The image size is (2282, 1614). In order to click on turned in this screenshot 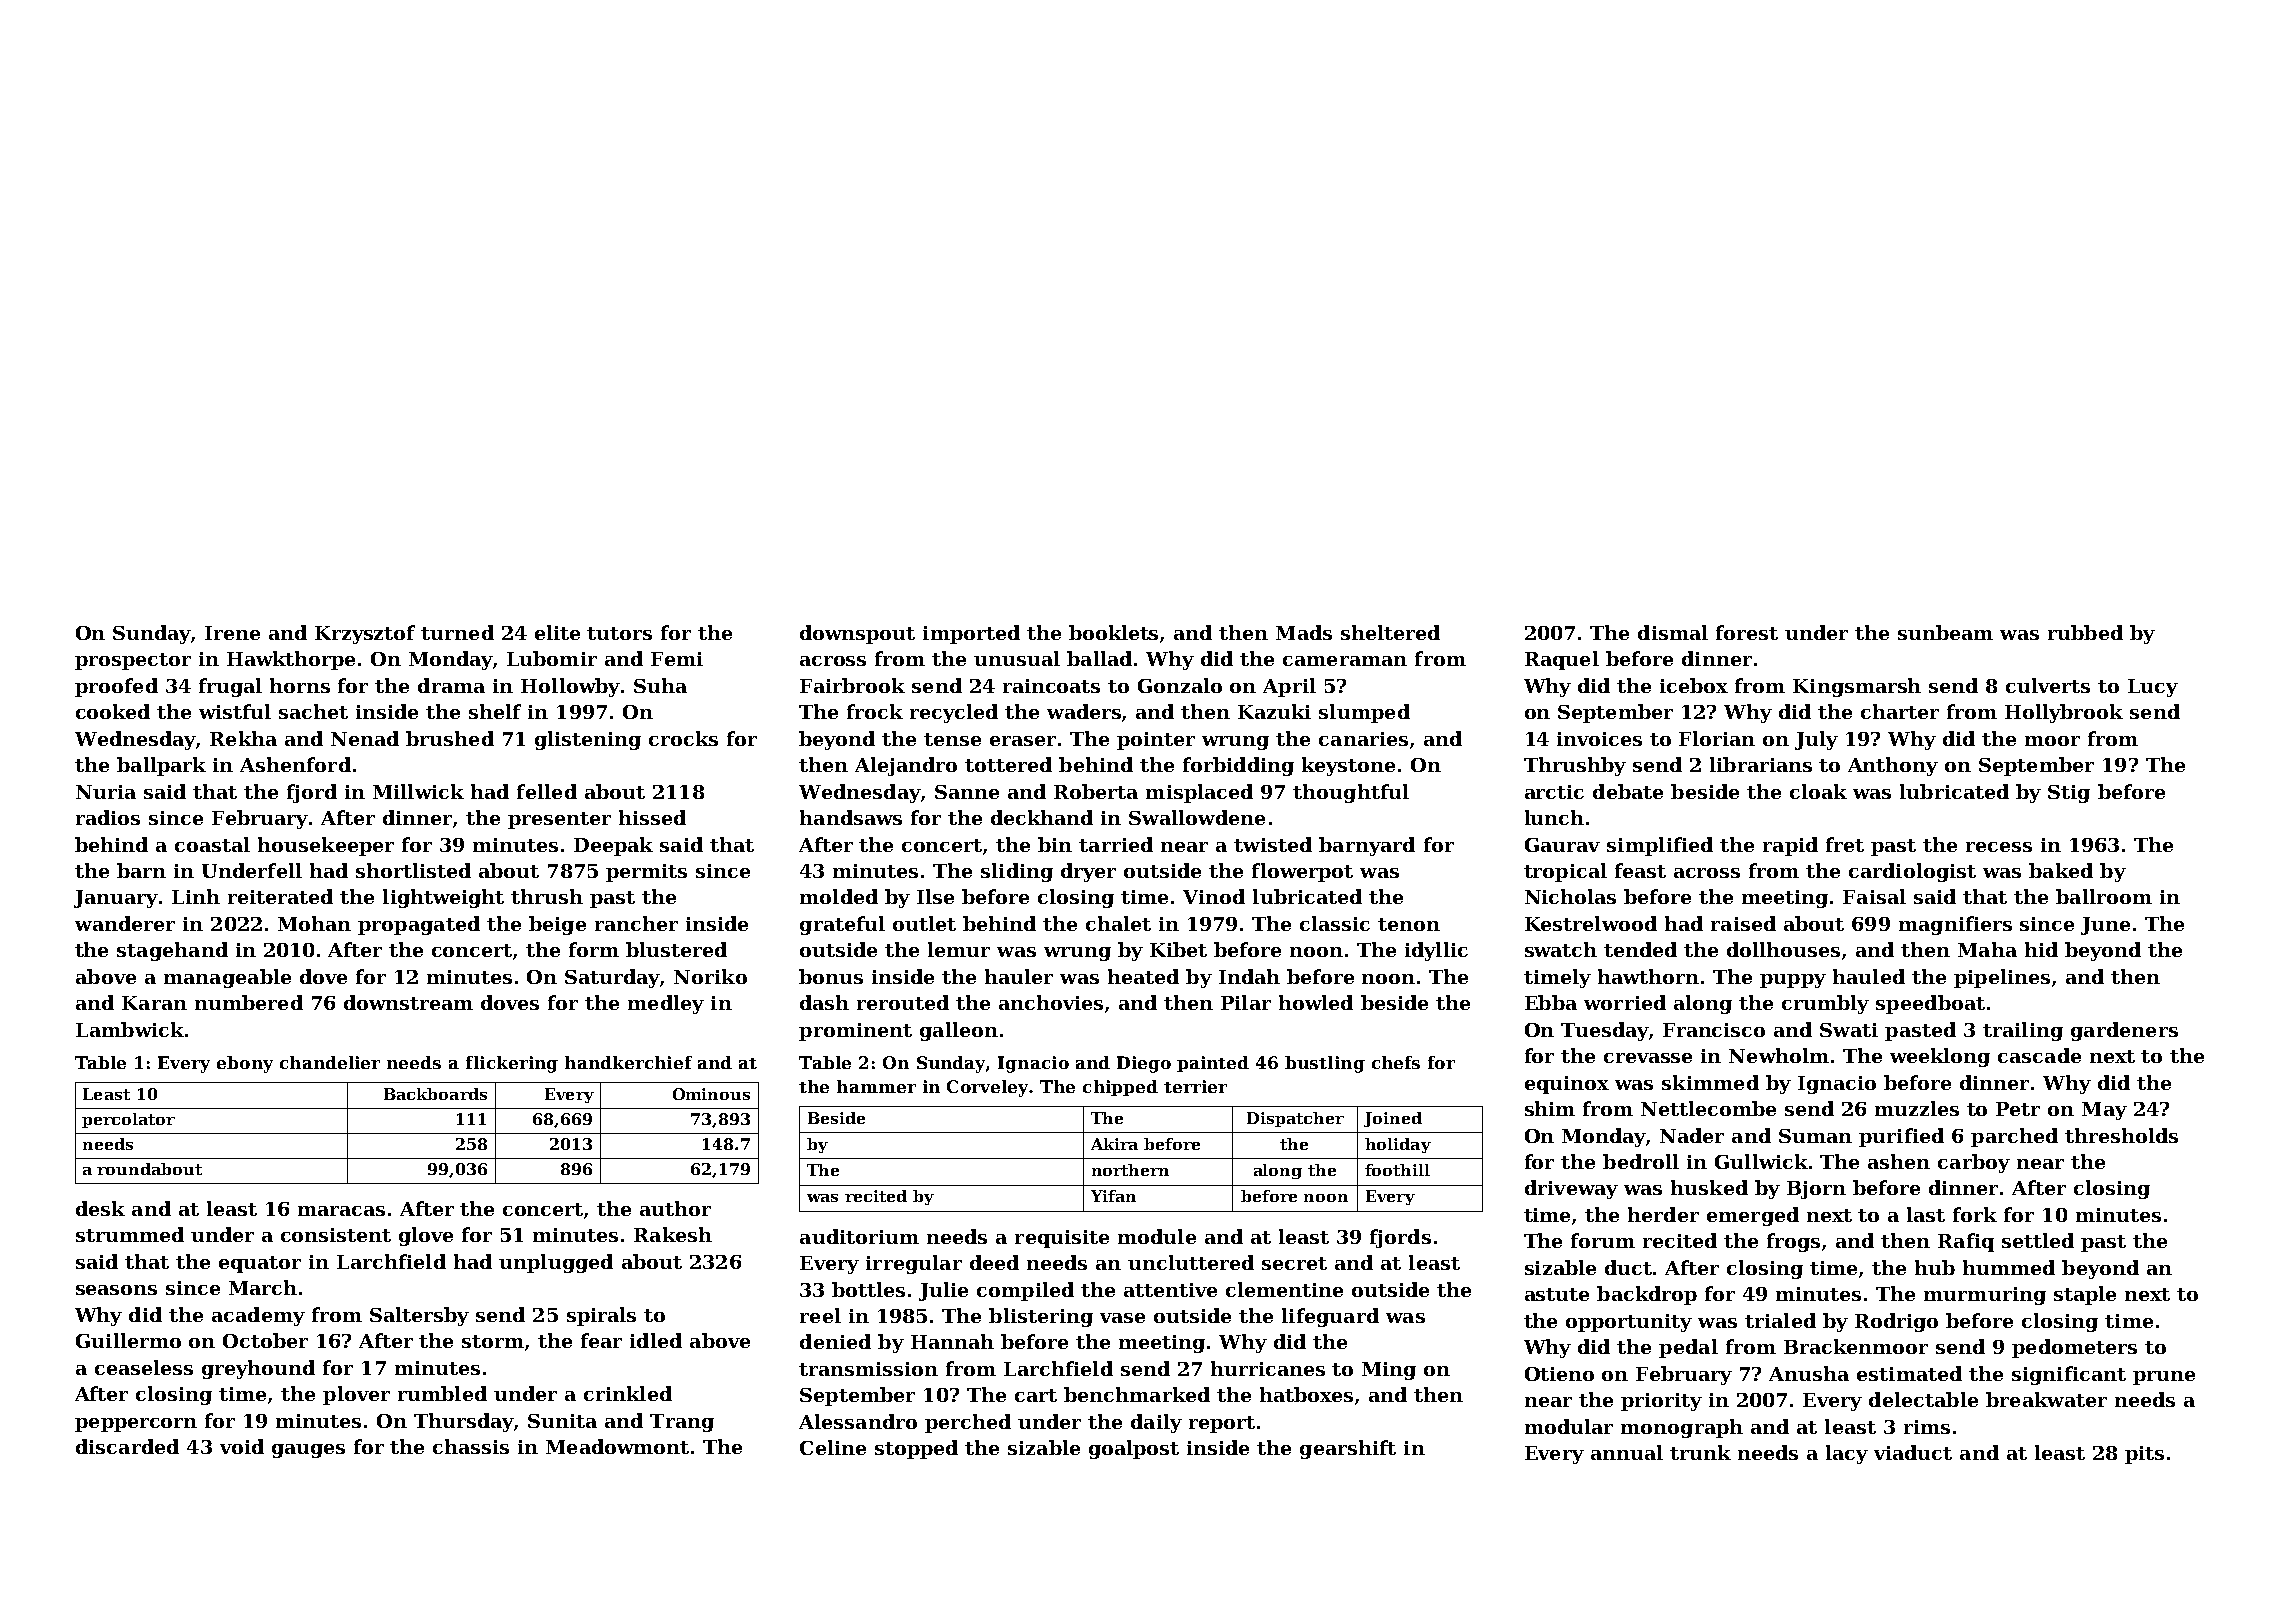, I will do `click(457, 632)`.
